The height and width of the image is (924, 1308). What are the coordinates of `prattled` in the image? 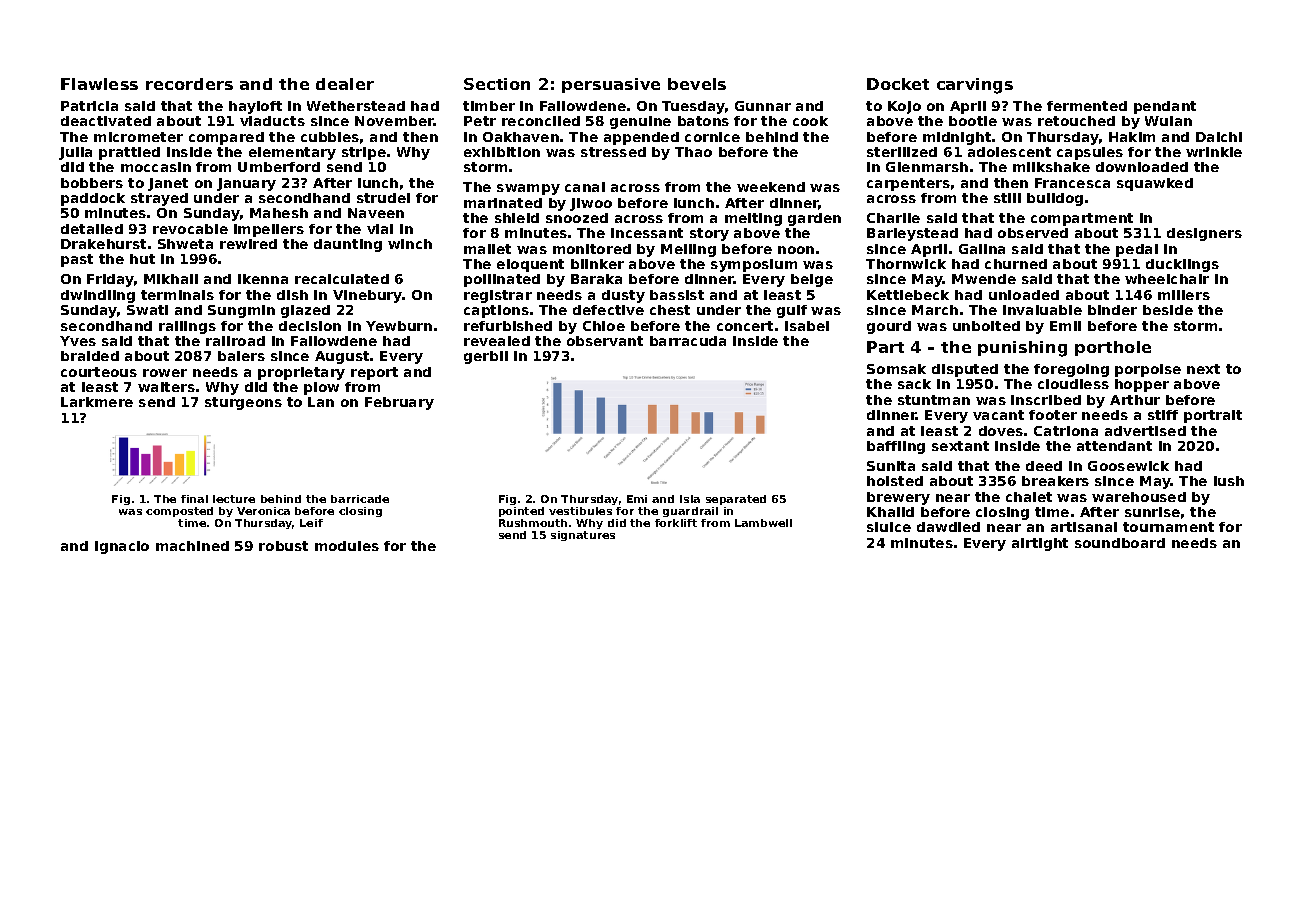 It's located at (129, 153).
